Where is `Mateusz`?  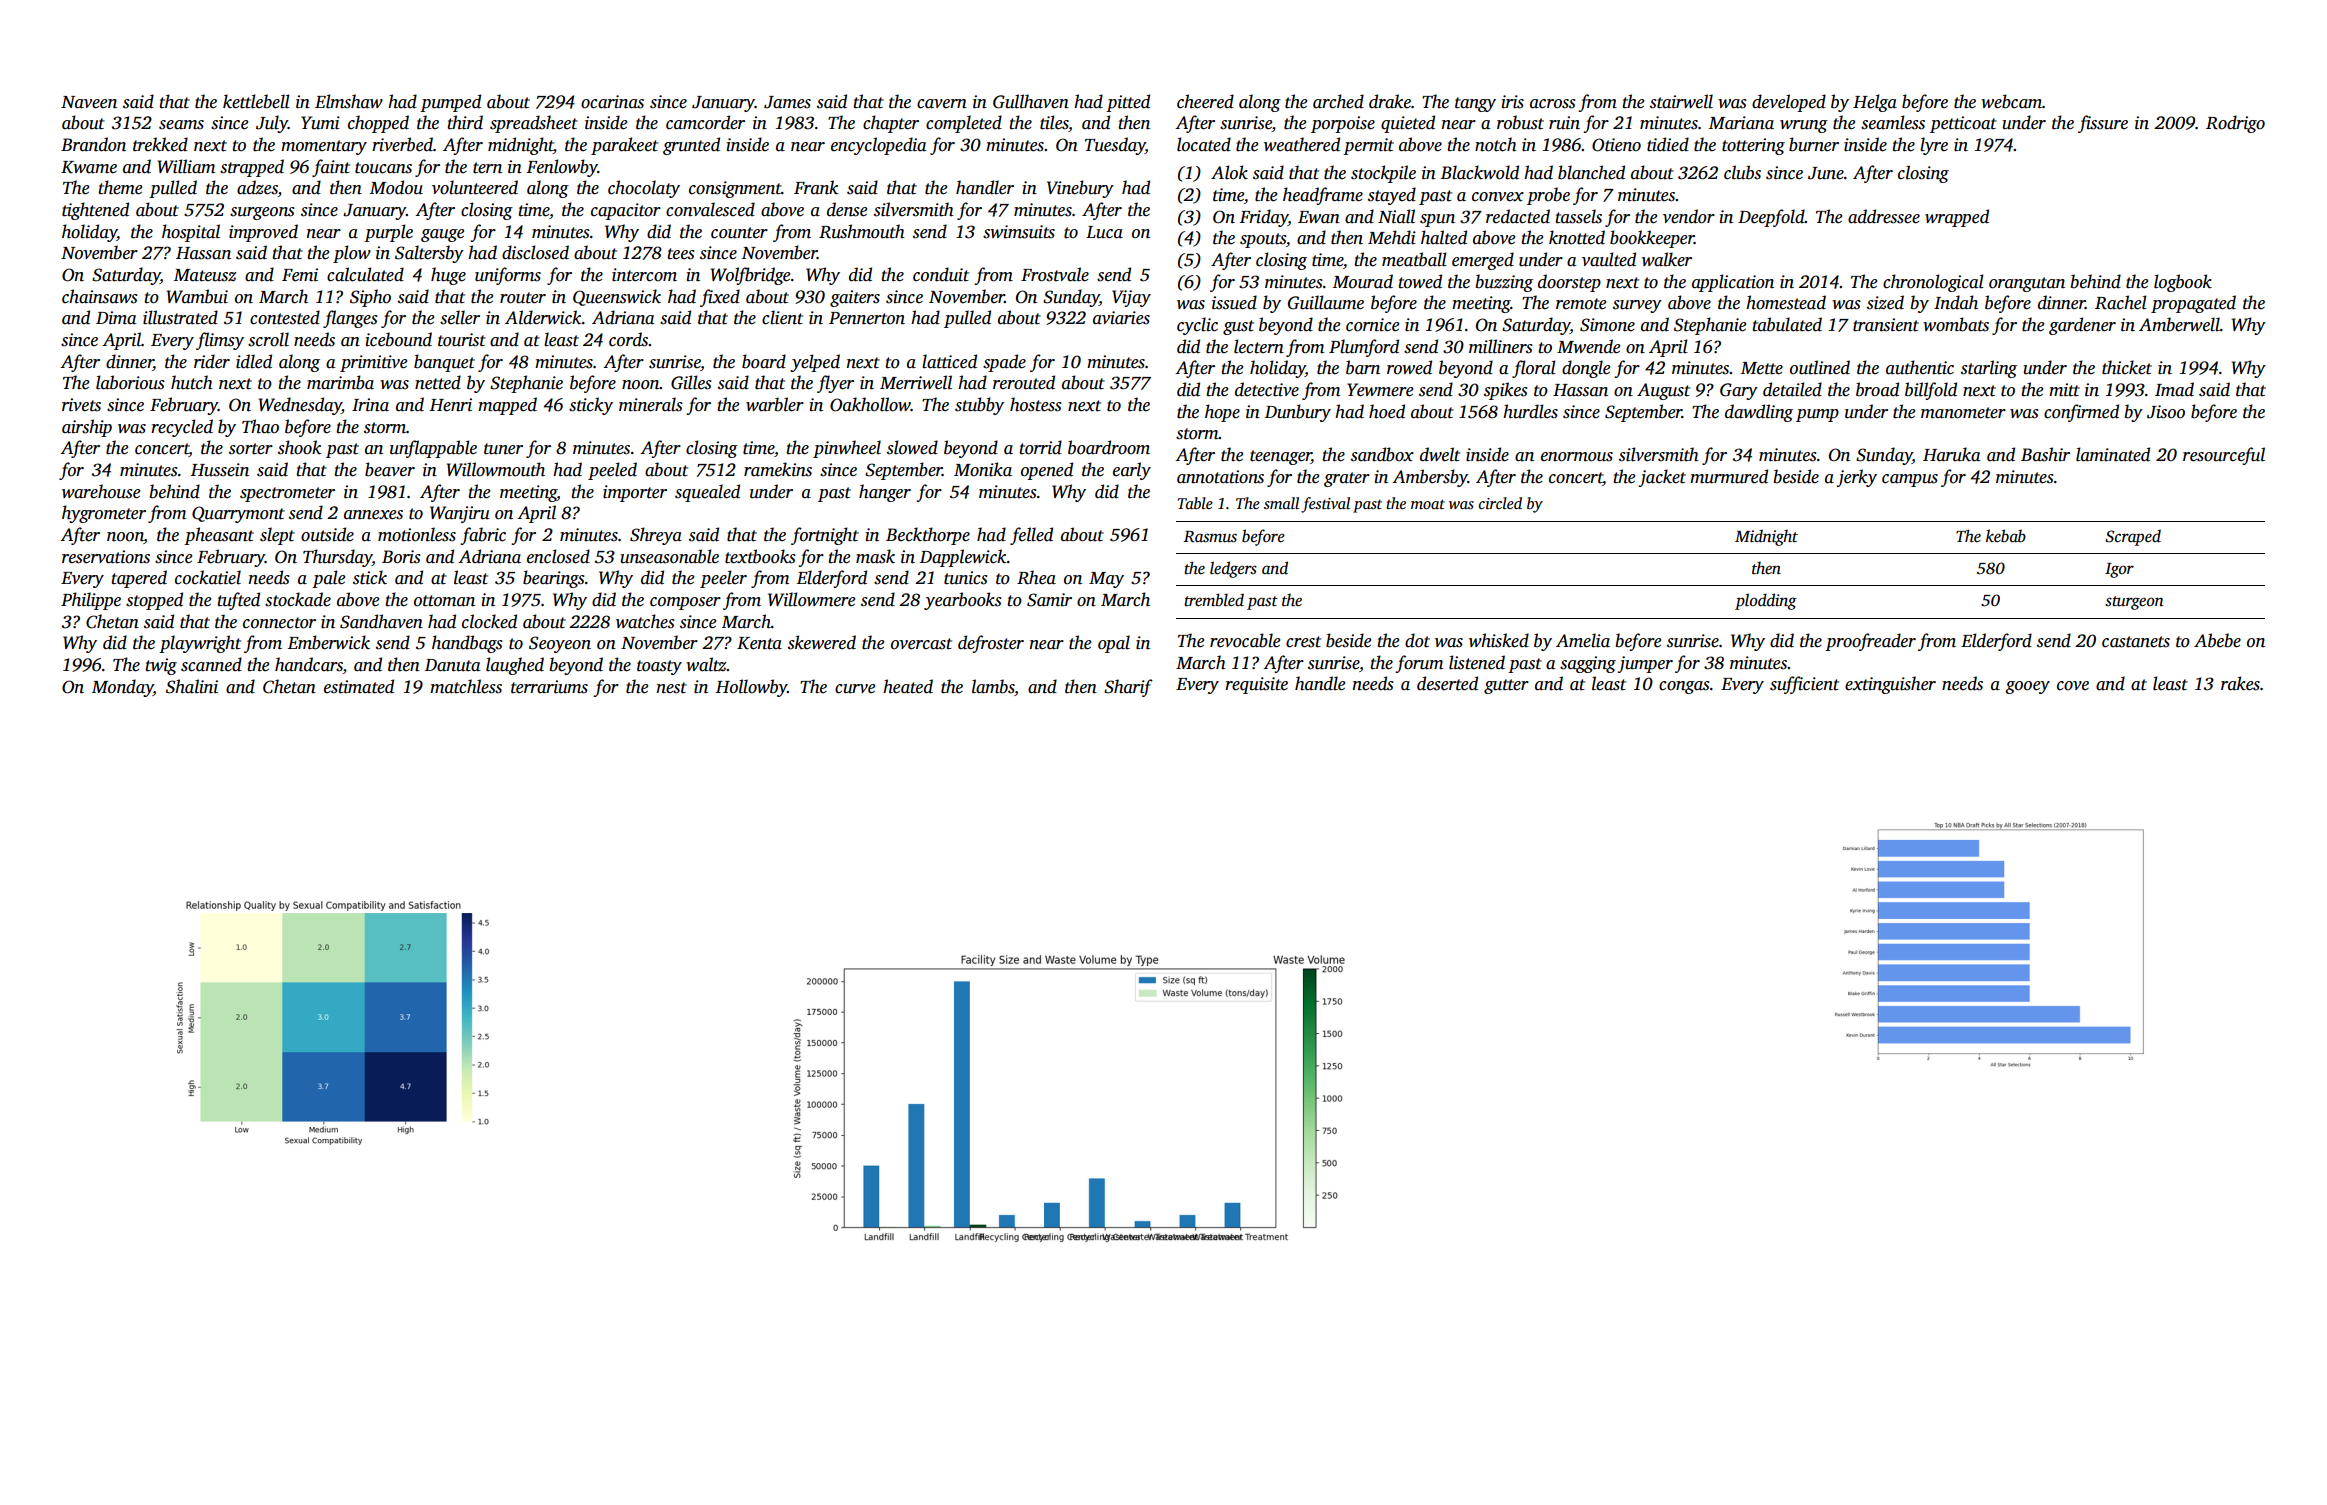 Mateusz is located at coordinates (205, 275).
